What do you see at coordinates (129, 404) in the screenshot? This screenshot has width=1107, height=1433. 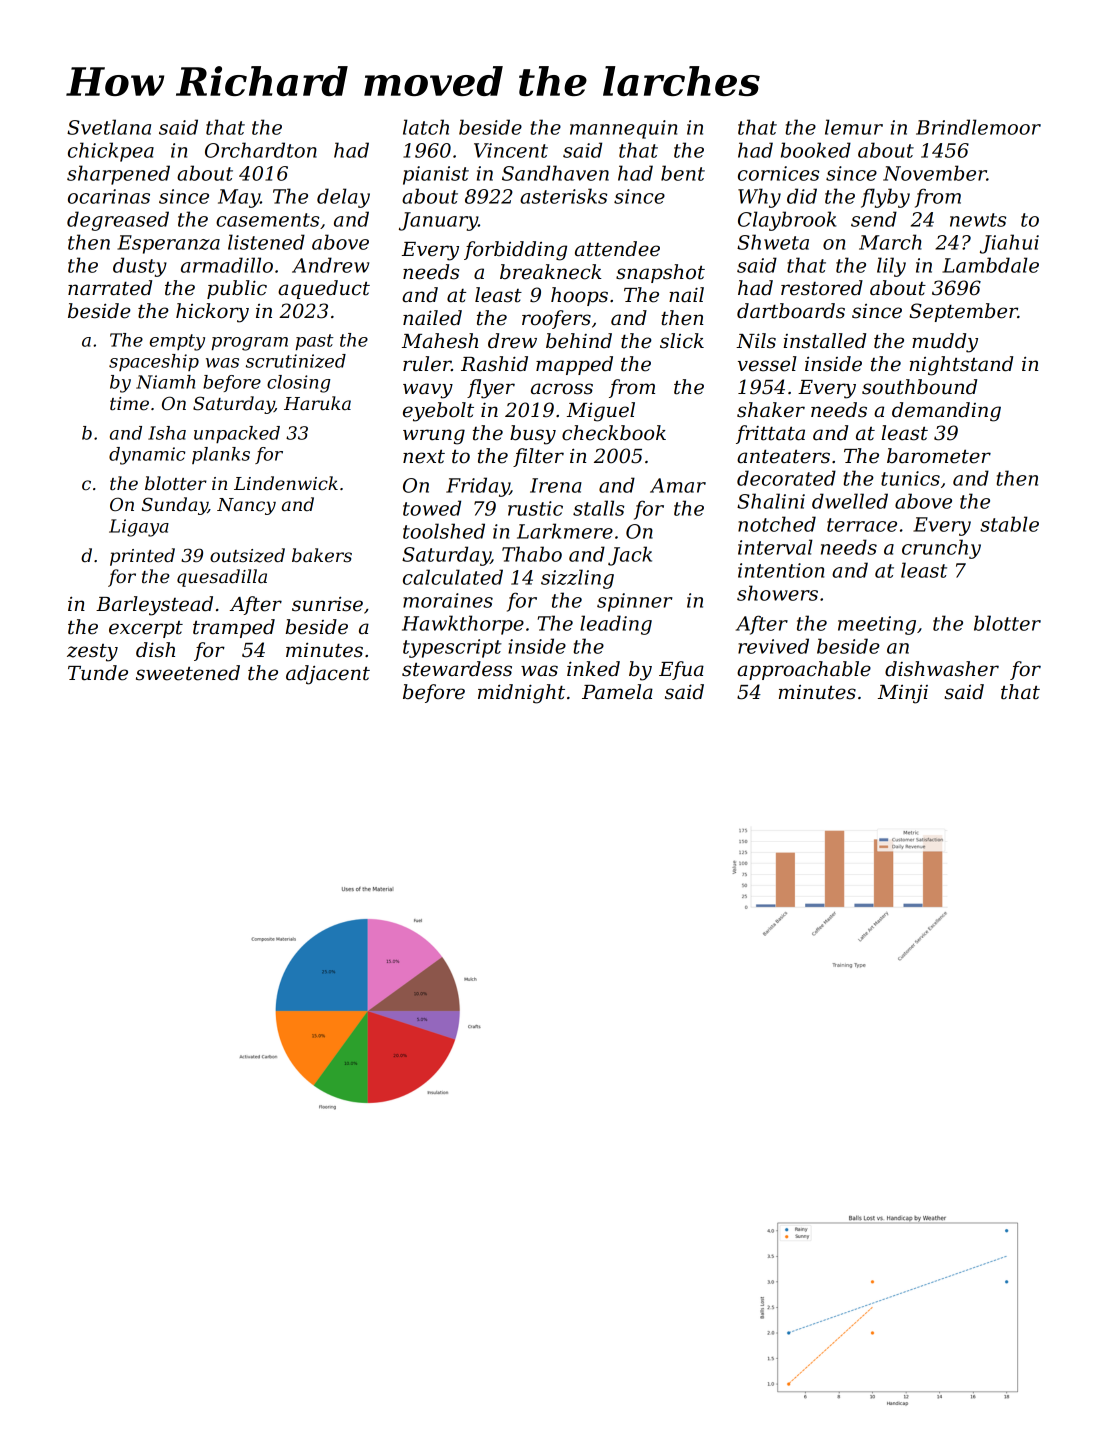 I see `time` at bounding box center [129, 404].
